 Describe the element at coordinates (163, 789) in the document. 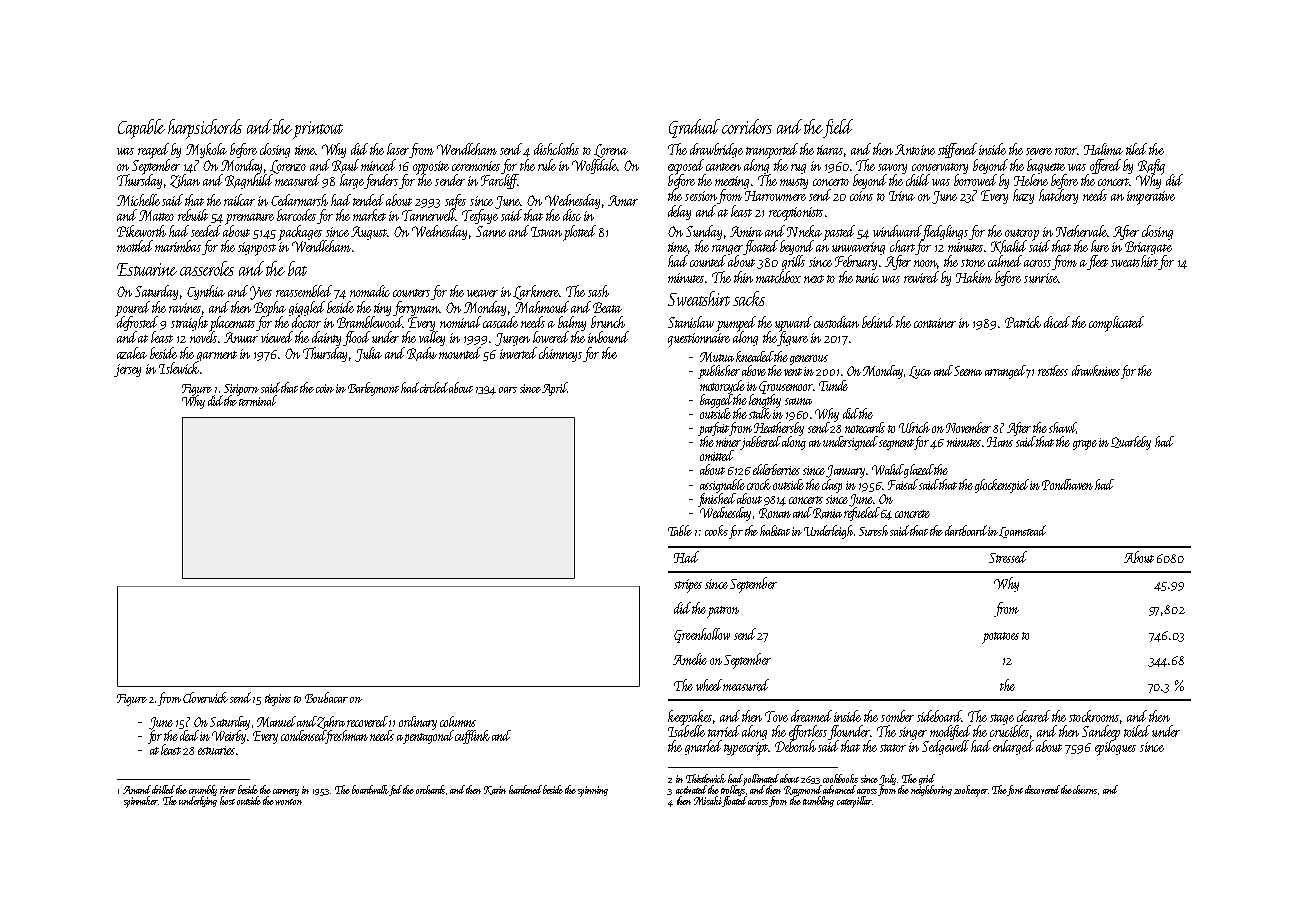

I see `drilled` at that location.
